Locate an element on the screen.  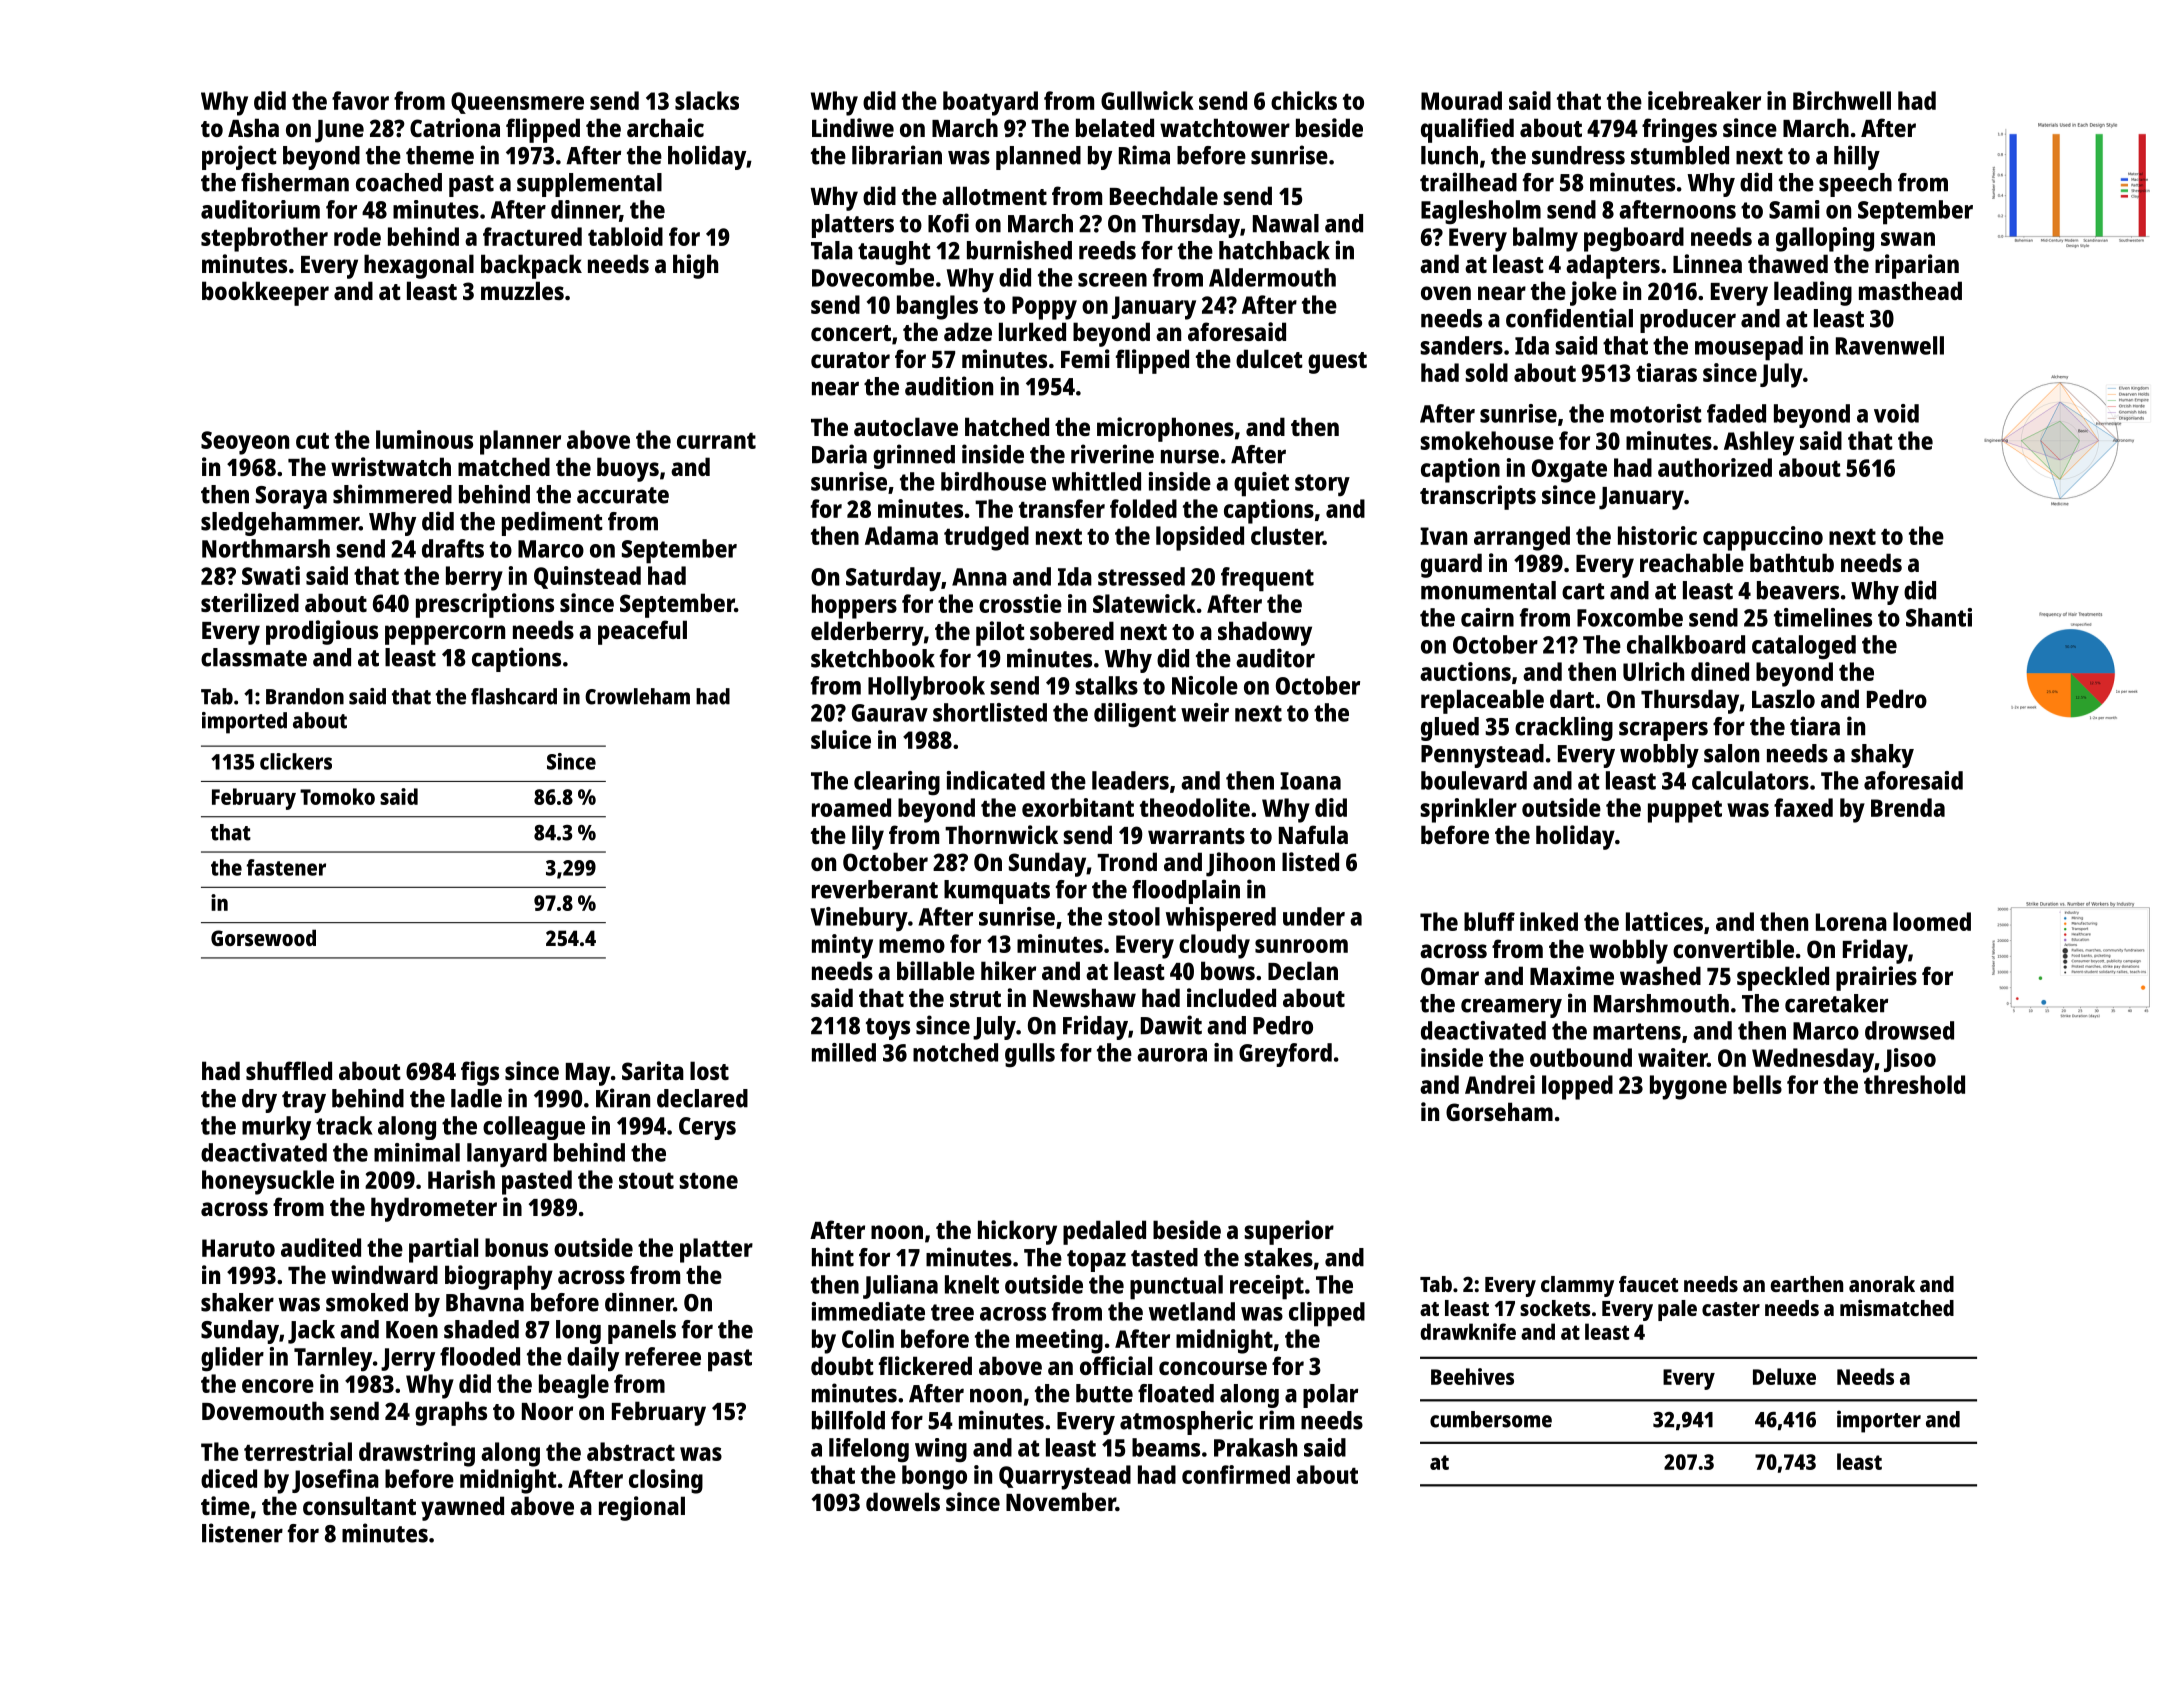
bells is located at coordinates (1757, 1084).
